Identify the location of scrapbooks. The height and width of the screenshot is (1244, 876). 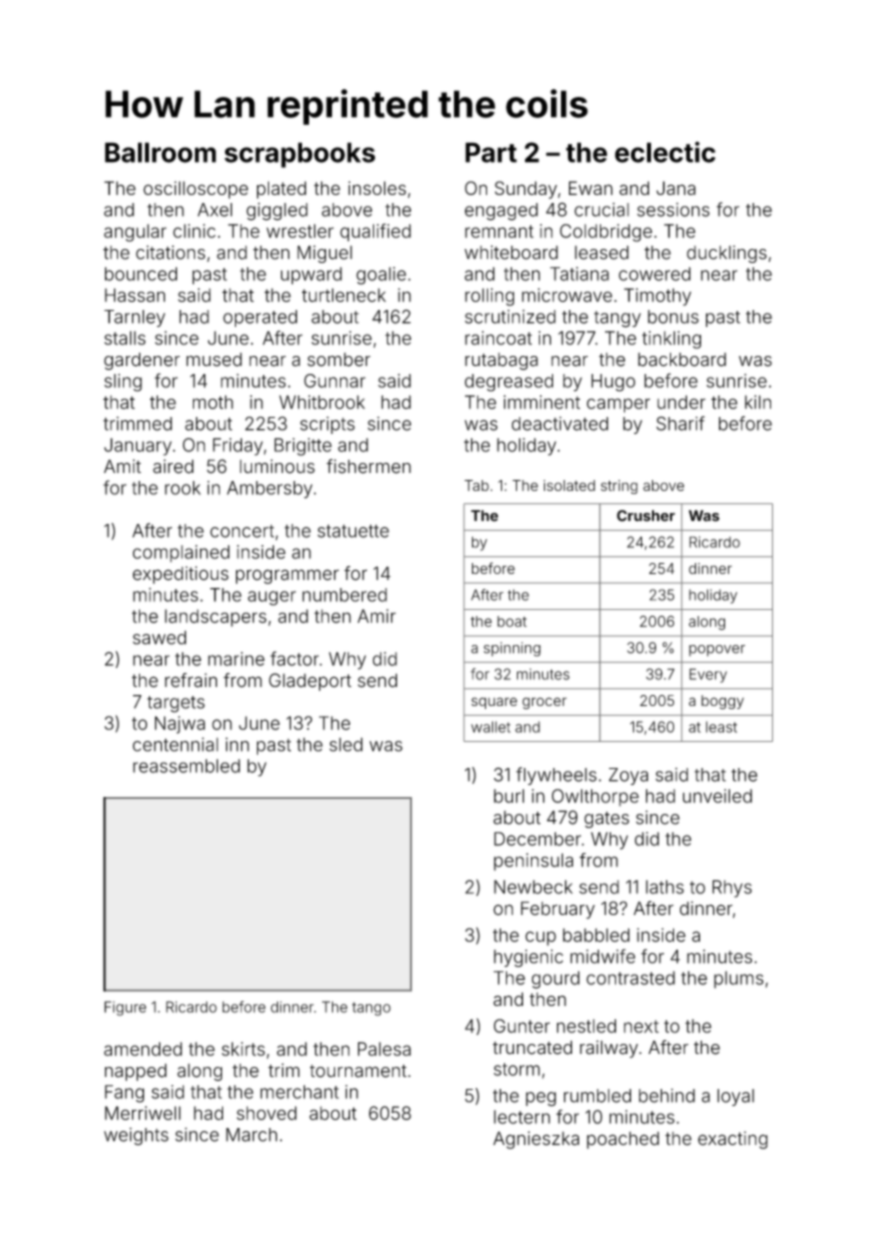
(299, 155).
